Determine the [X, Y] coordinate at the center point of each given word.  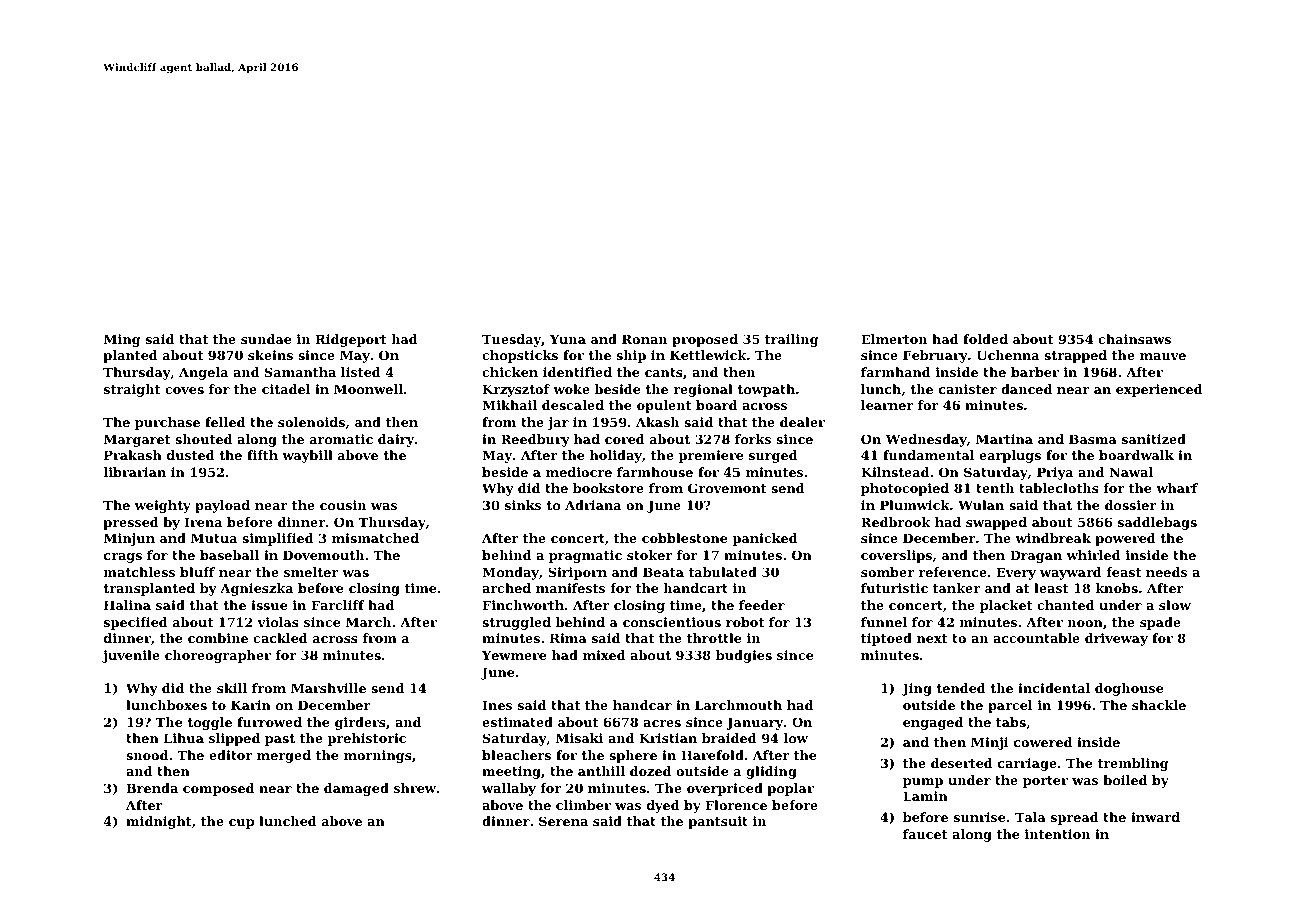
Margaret [137, 440]
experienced [1159, 390]
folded [985, 339]
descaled [573, 405]
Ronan [644, 339]
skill [232, 688]
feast [1124, 572]
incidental [1054, 688]
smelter [311, 572]
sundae [266, 339]
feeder [762, 605]
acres [662, 723]
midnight [159, 822]
